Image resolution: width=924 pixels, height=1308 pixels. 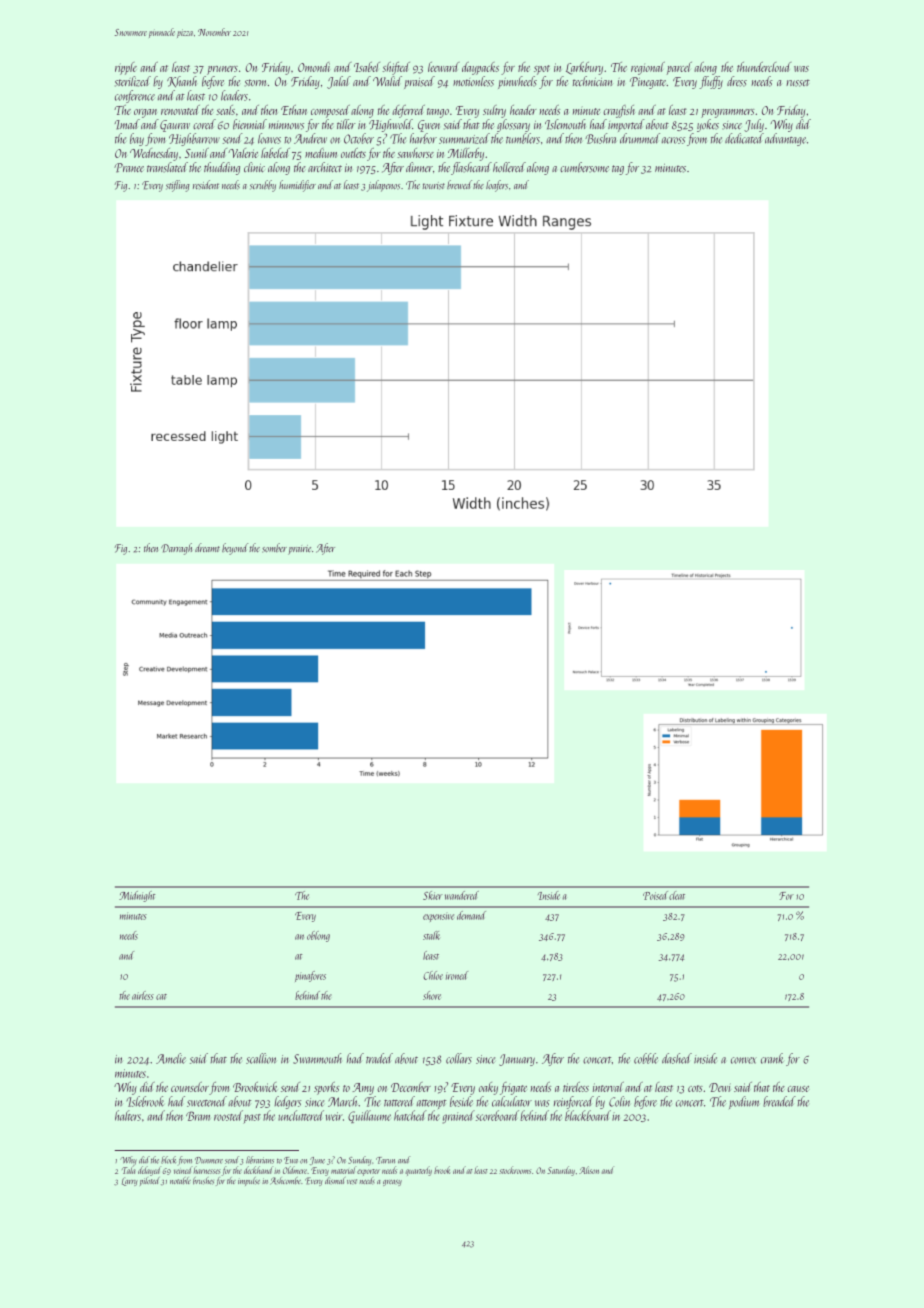 What do you see at coordinates (383, 186) in the screenshot?
I see `jalapenos` at bounding box center [383, 186].
